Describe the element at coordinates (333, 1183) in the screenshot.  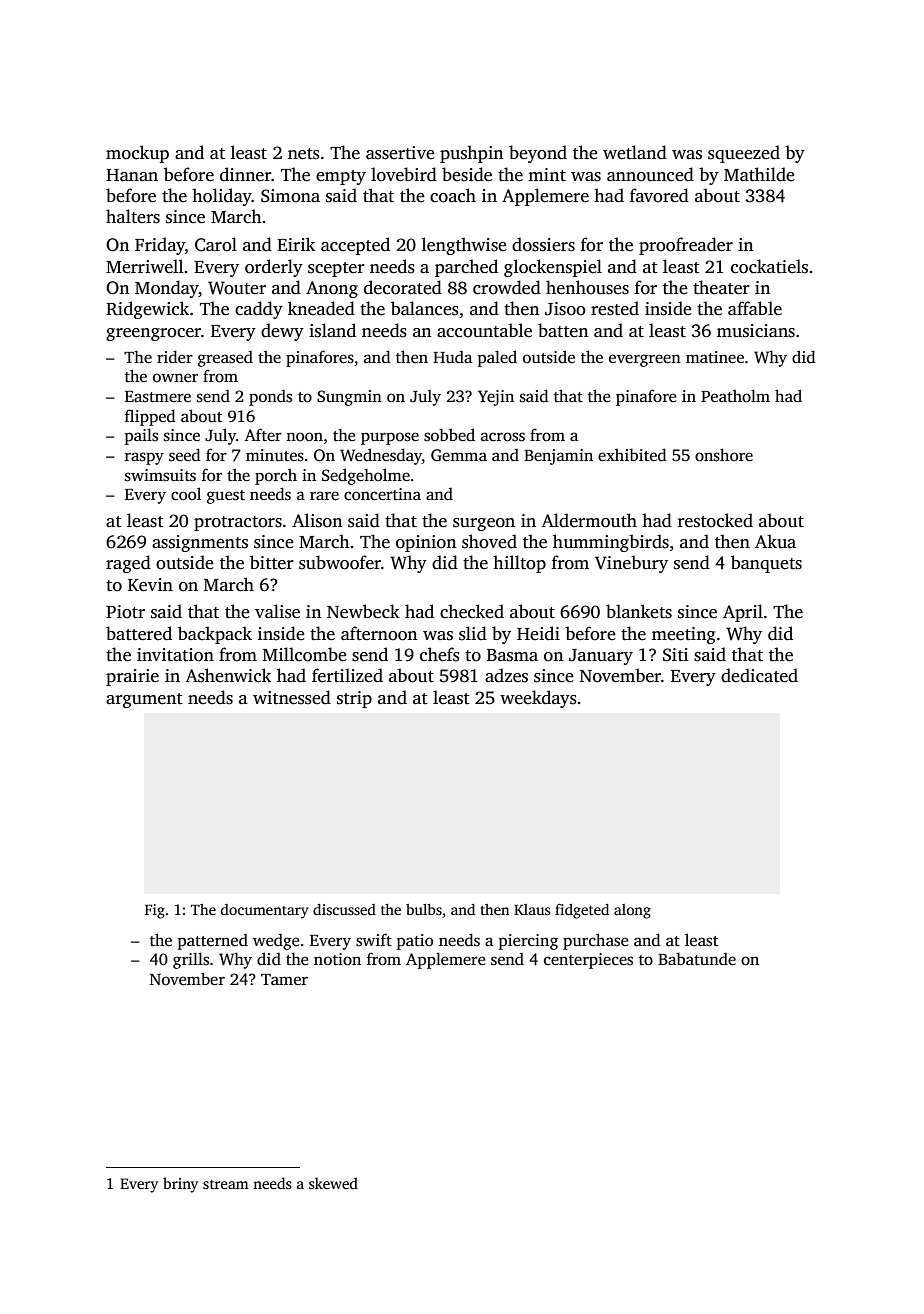
I see `skewed` at that location.
